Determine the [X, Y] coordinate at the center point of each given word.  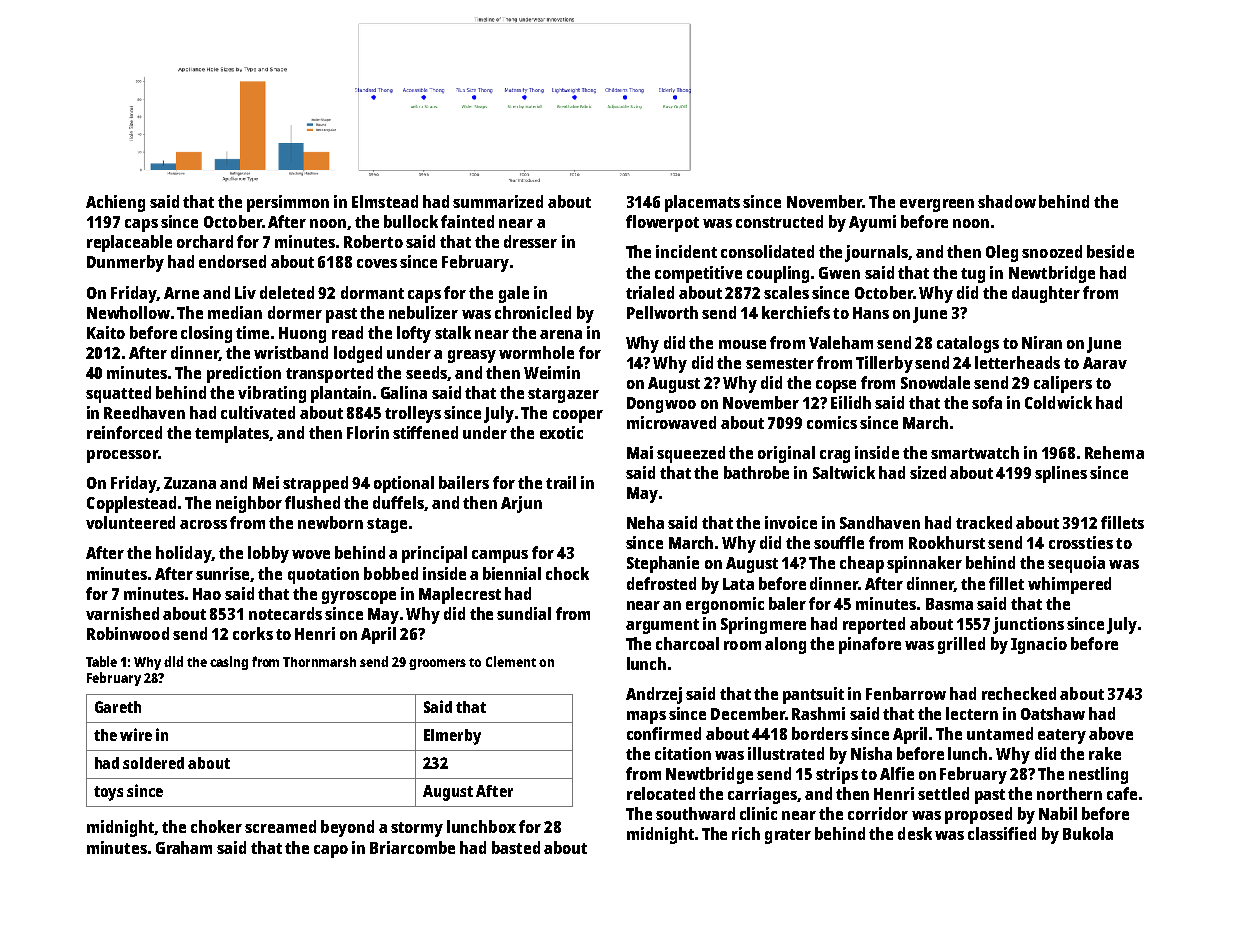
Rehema [1114, 452]
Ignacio [1039, 645]
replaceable [129, 243]
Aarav [1105, 363]
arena [561, 334]
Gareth [118, 707]
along [785, 645]
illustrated [786, 753]
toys [108, 793]
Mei [266, 482]
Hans [871, 313]
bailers [464, 482]
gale [514, 294]
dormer [295, 312]
